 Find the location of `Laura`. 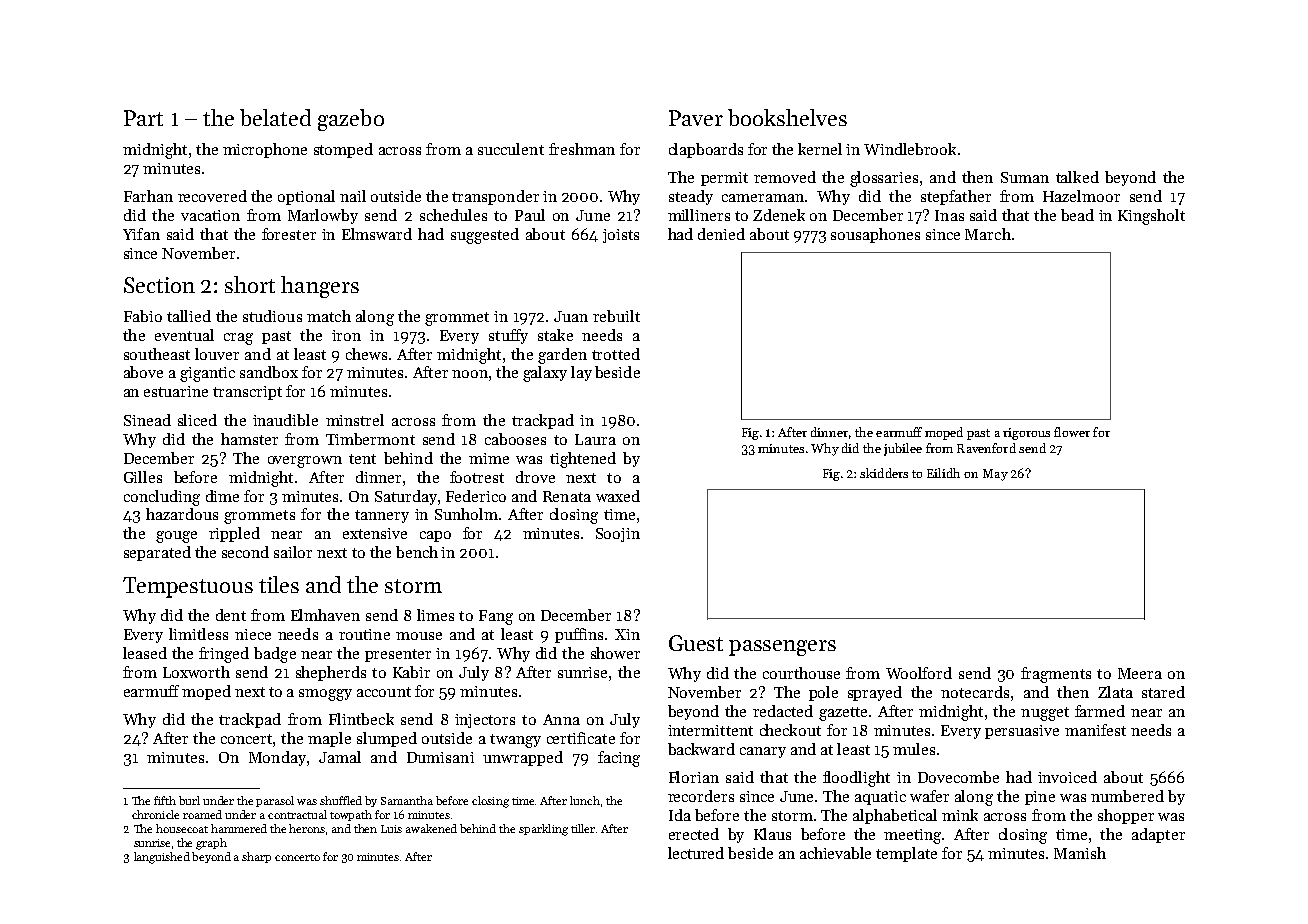

Laura is located at coordinates (595, 439).
